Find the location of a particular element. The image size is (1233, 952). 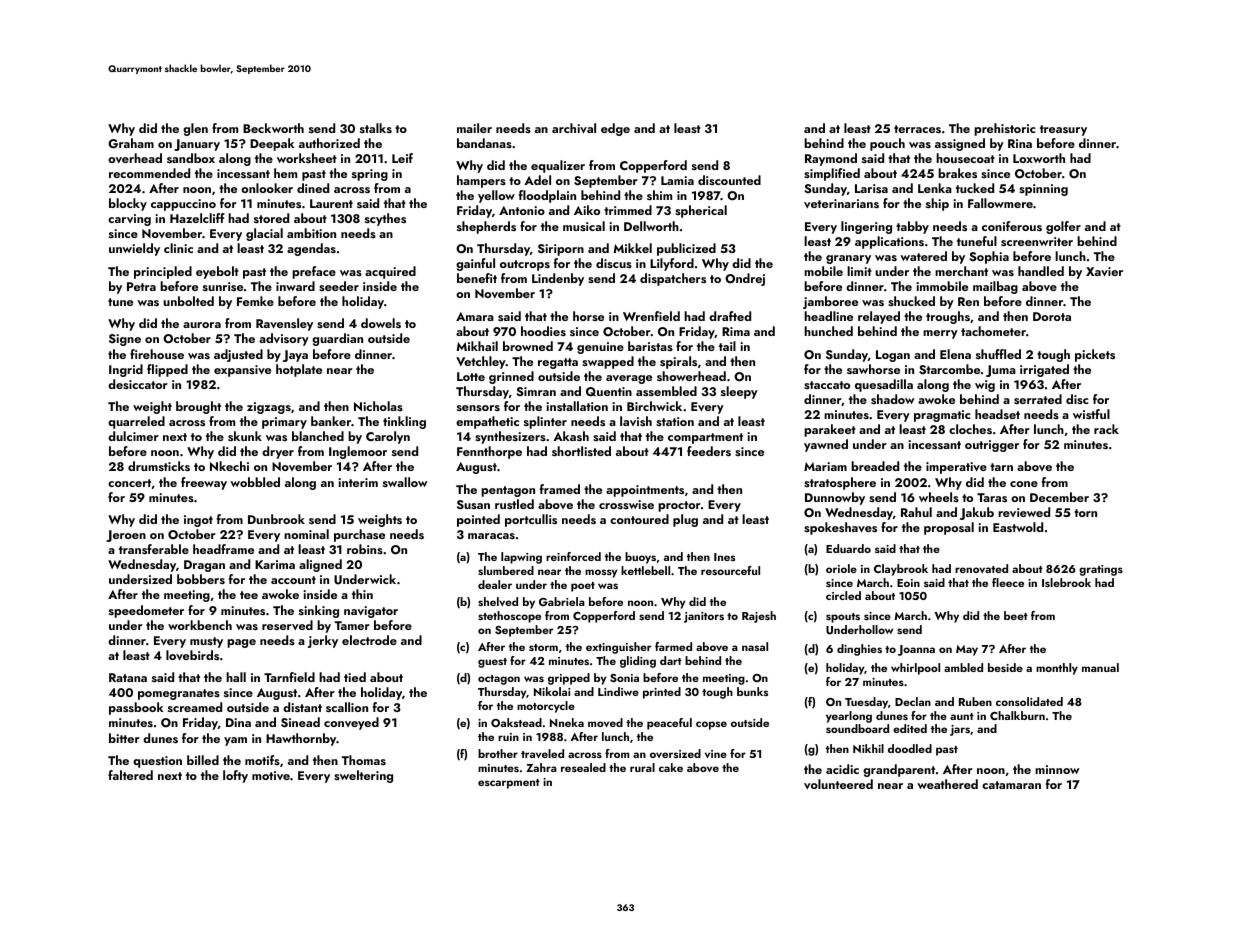

expansive is located at coordinates (242, 371).
